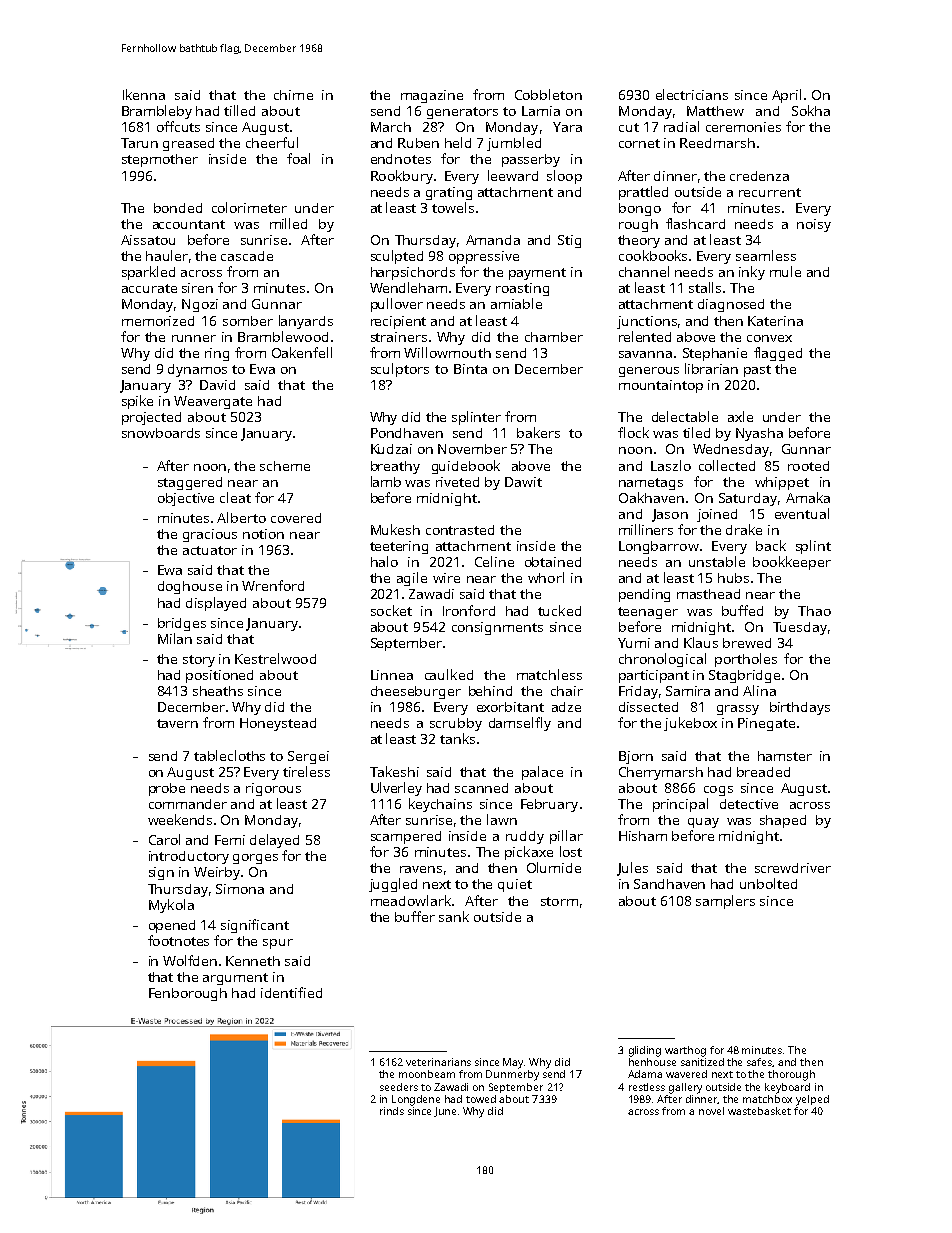  I want to click on rinds, so click(392, 1111).
